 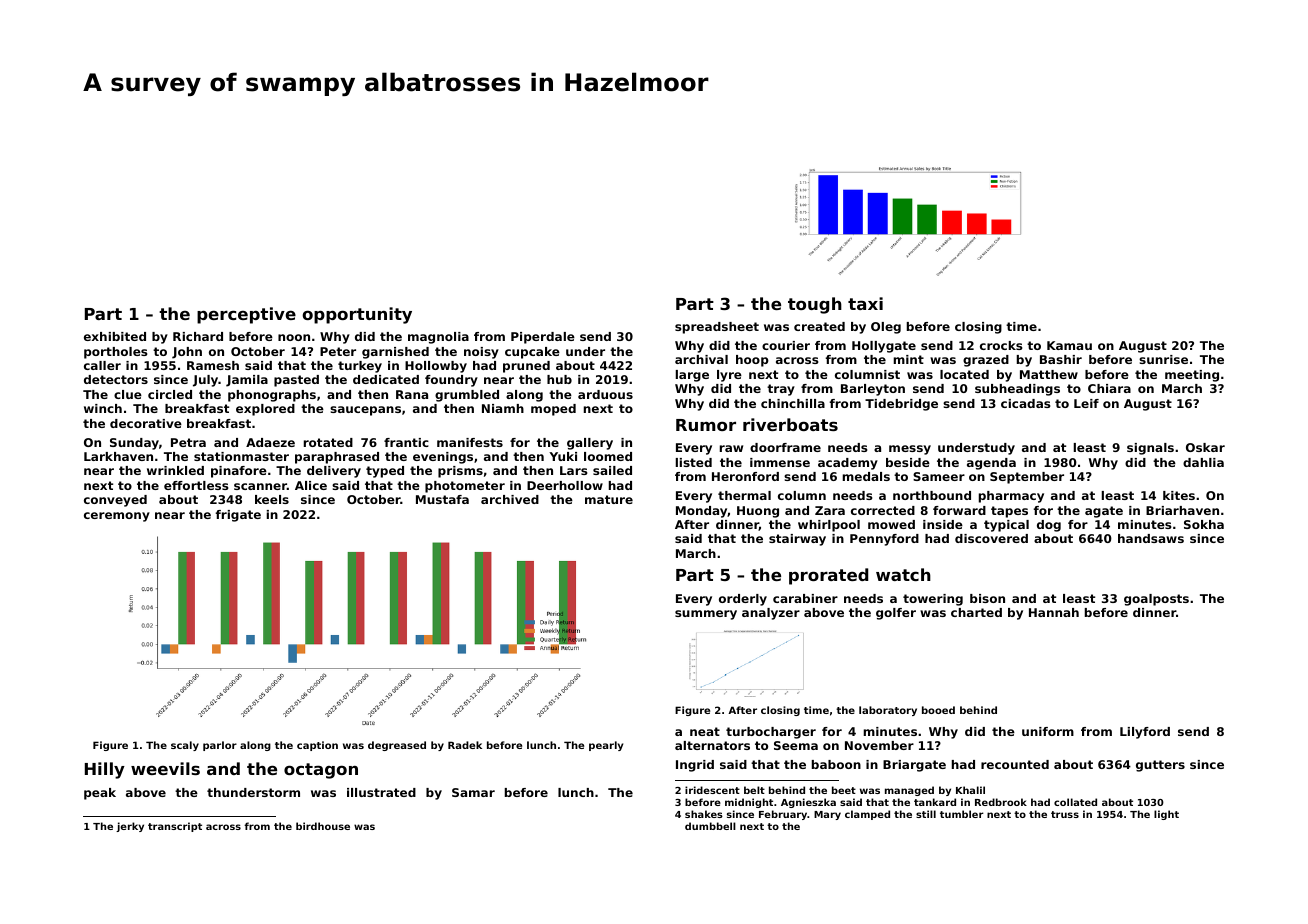 What do you see at coordinates (117, 517) in the image?
I see `ceremony` at bounding box center [117, 517].
